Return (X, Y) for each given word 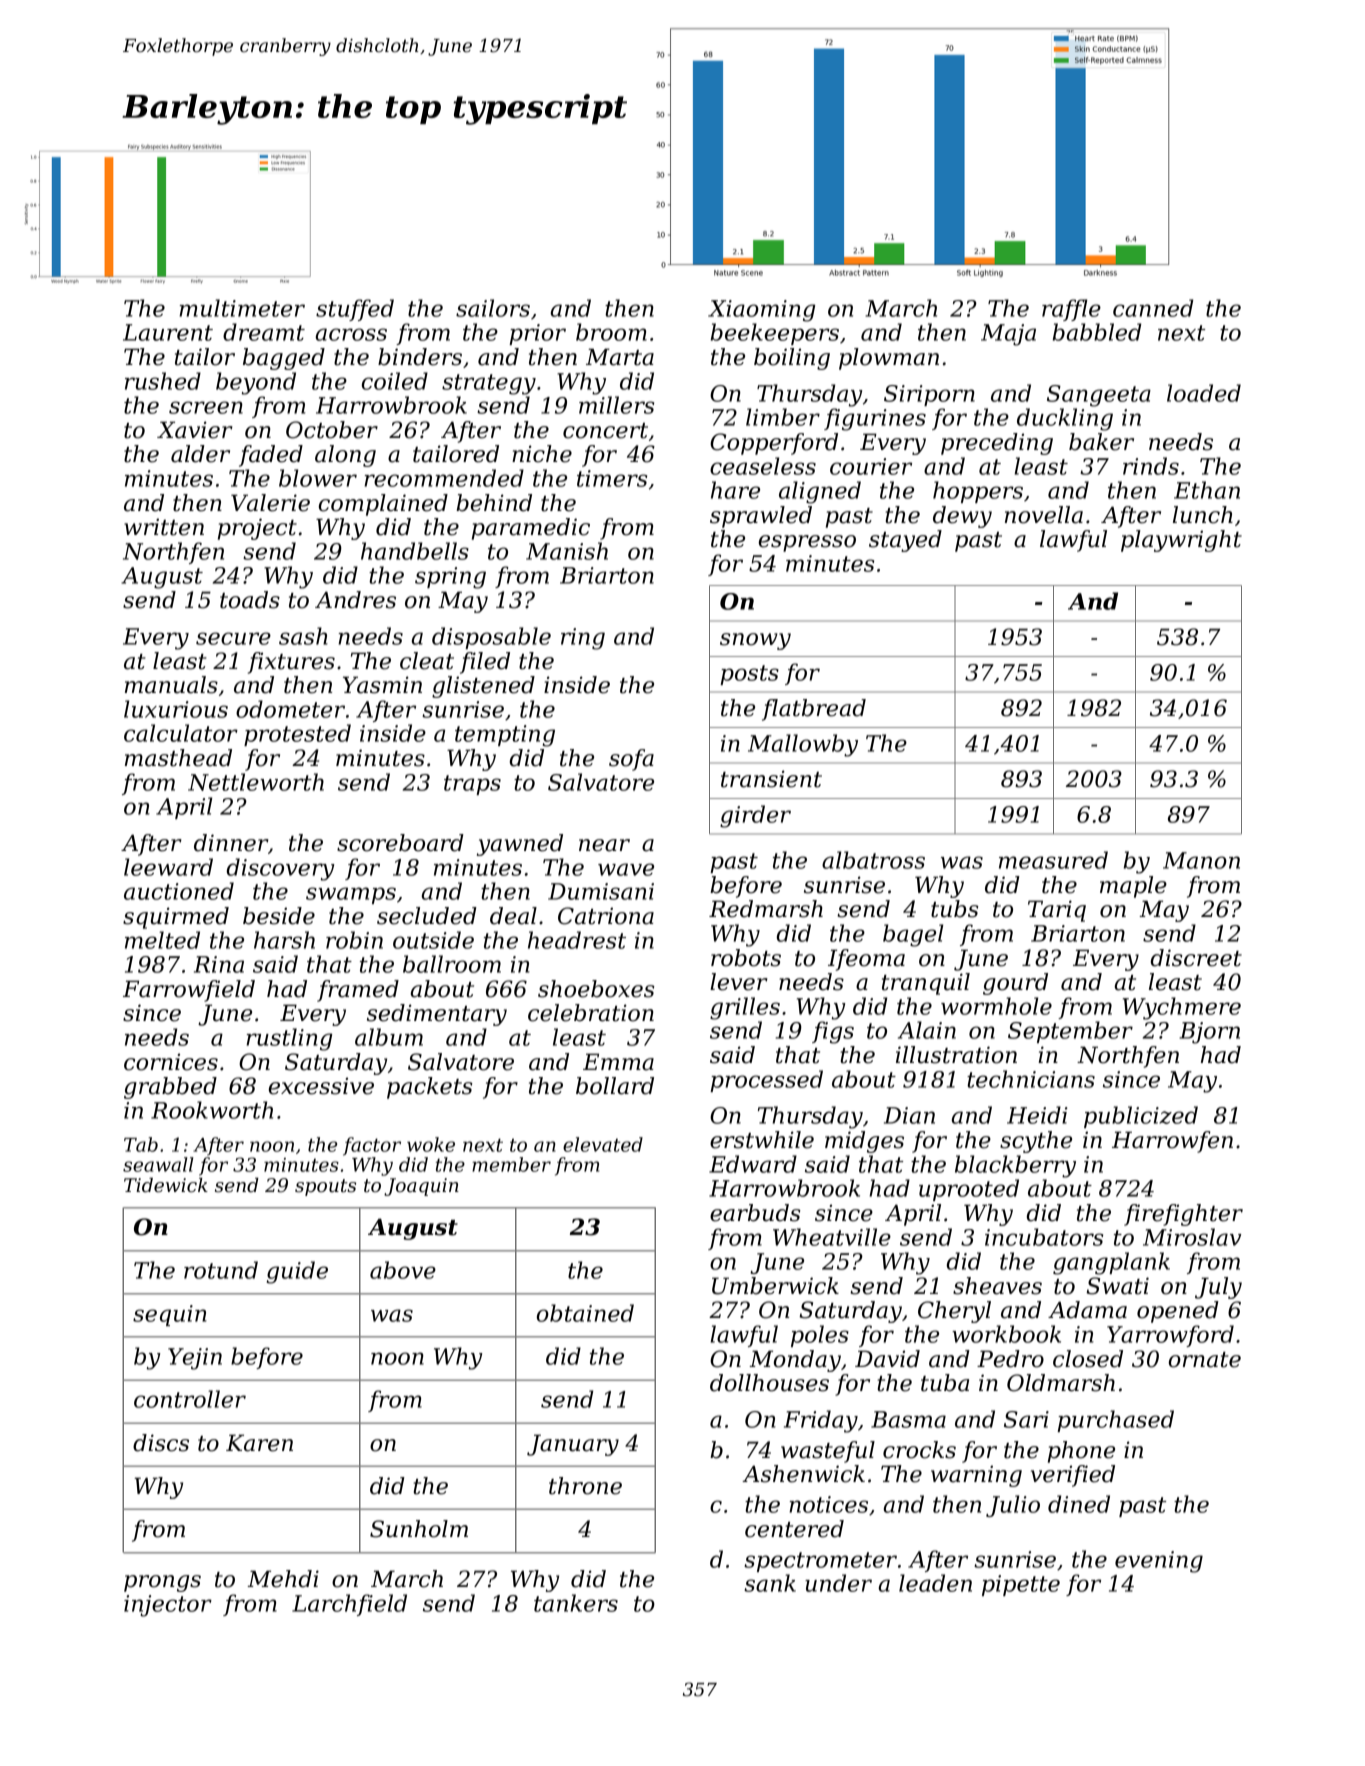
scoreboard (400, 843)
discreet (1196, 958)
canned (1153, 308)
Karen (259, 1443)
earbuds (755, 1213)
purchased (1115, 1421)
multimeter (242, 308)
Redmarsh (766, 909)
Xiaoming (761, 311)
